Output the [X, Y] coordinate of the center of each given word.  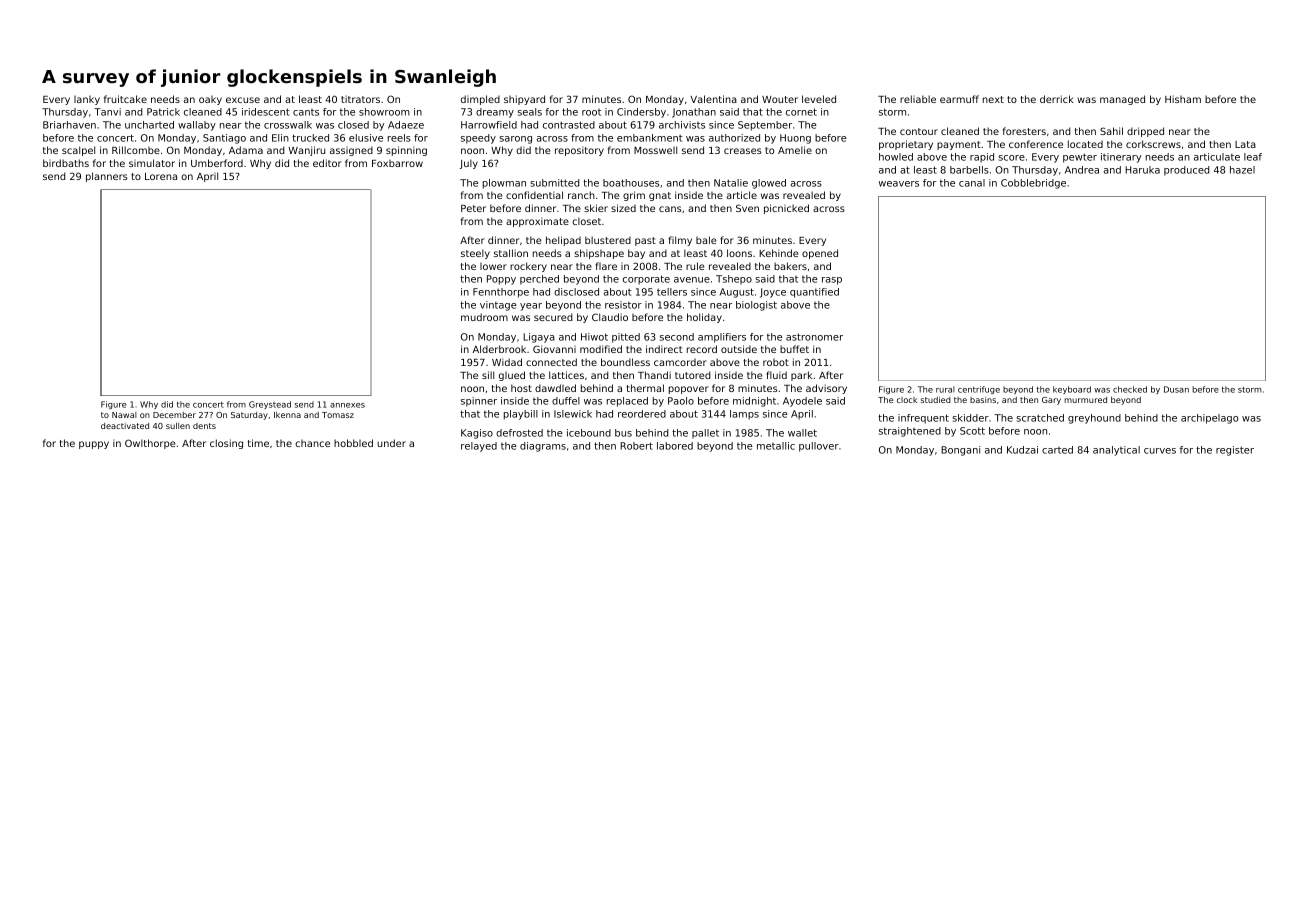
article [742, 195]
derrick [1057, 99]
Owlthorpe [150, 444]
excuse [243, 100]
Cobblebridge [1033, 184]
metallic [776, 446]
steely [475, 254]
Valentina [713, 99]
